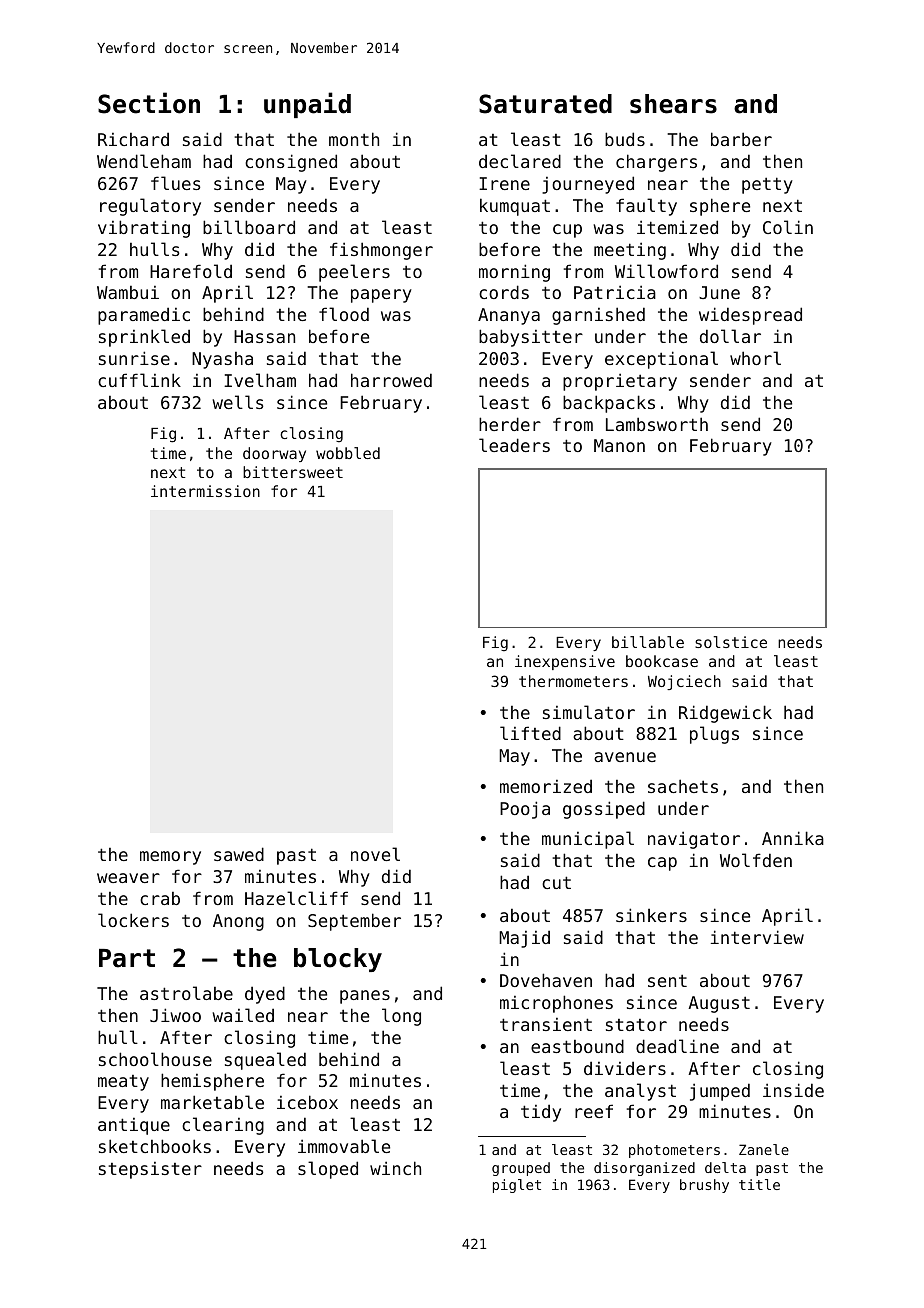 Image resolution: width=924 pixels, height=1308 pixels. What do you see at coordinates (134, 358) in the document?
I see `sunrise` at bounding box center [134, 358].
